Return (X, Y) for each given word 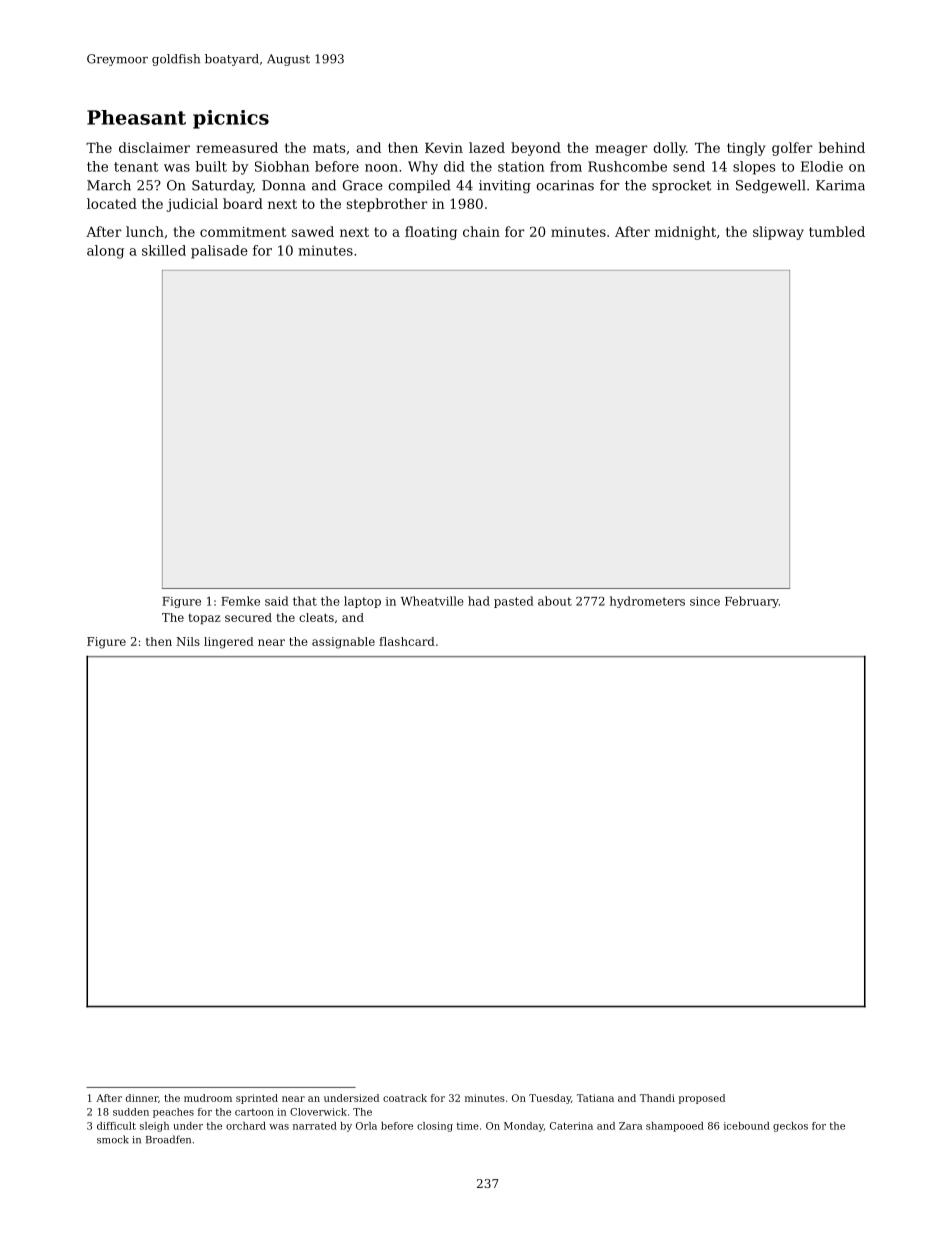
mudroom (208, 1098)
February (752, 602)
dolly (669, 149)
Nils (188, 641)
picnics (231, 119)
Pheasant (136, 117)
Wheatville (432, 601)
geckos (790, 1127)
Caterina (571, 1126)
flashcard (407, 641)
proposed (702, 1099)
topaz (204, 619)
